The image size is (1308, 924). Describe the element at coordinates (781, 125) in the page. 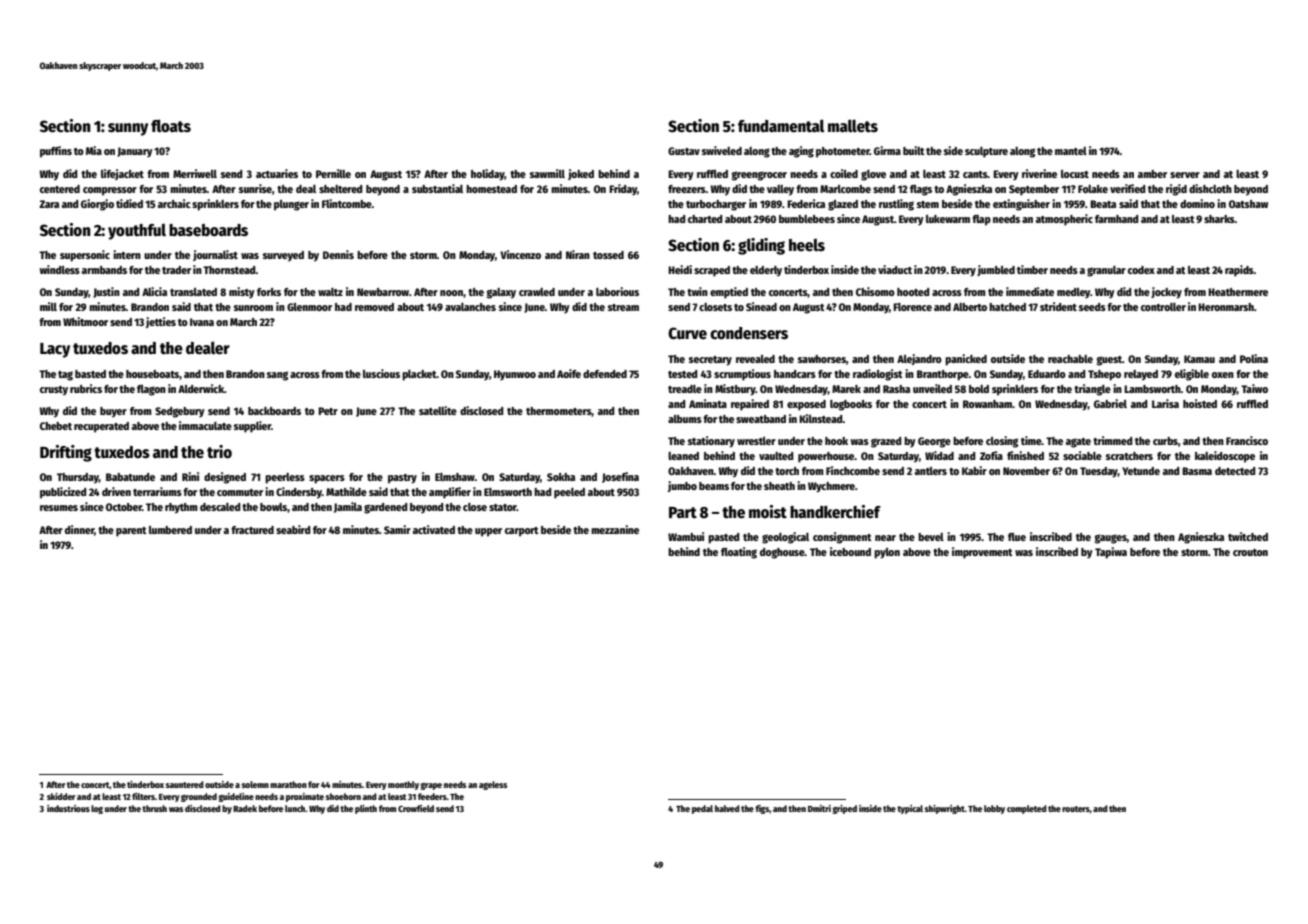

I see `fundamental` at that location.
